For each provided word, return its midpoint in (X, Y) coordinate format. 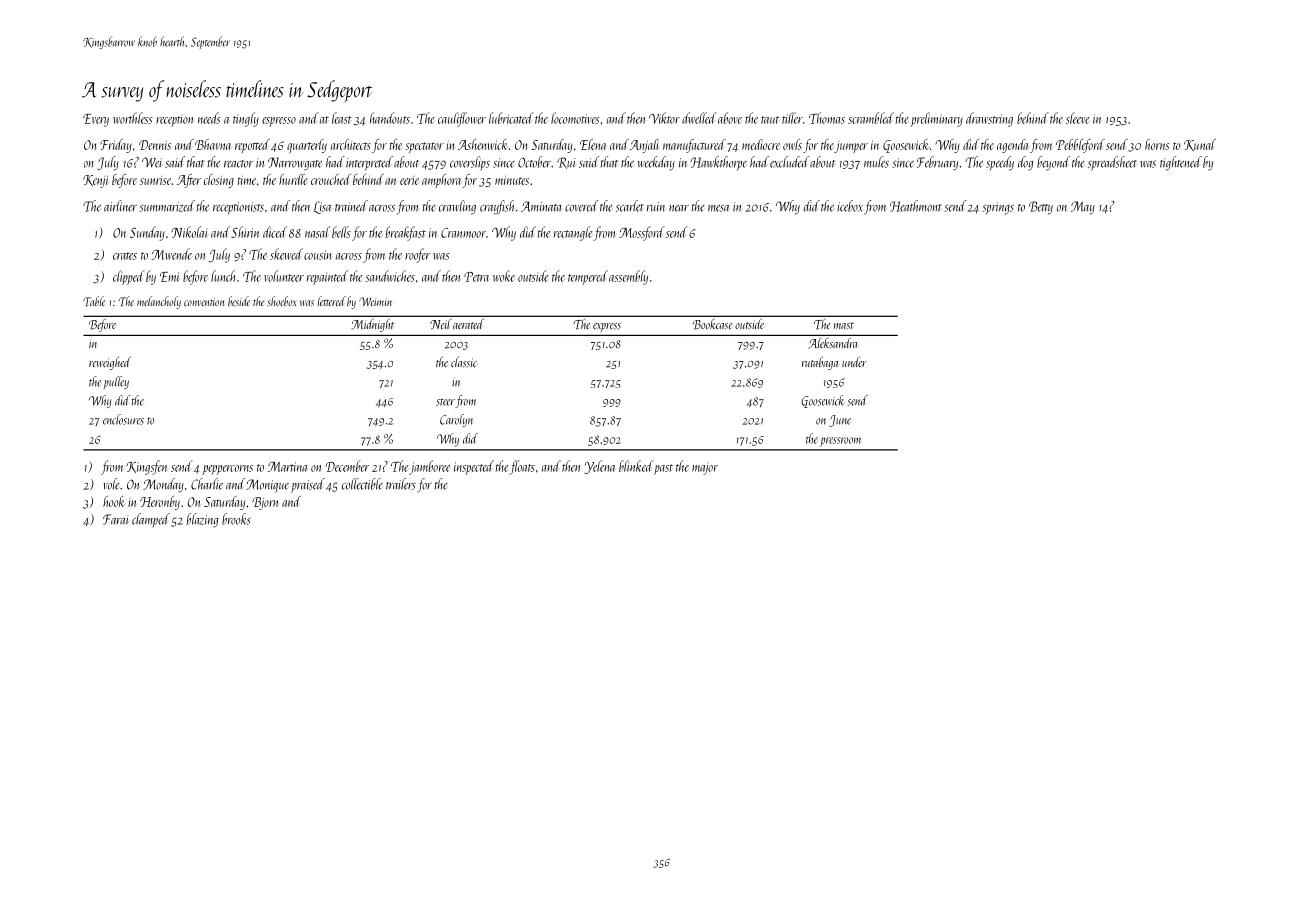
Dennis (155, 145)
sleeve (1078, 118)
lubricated (511, 118)
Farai (116, 519)
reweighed (110, 363)
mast (844, 326)
